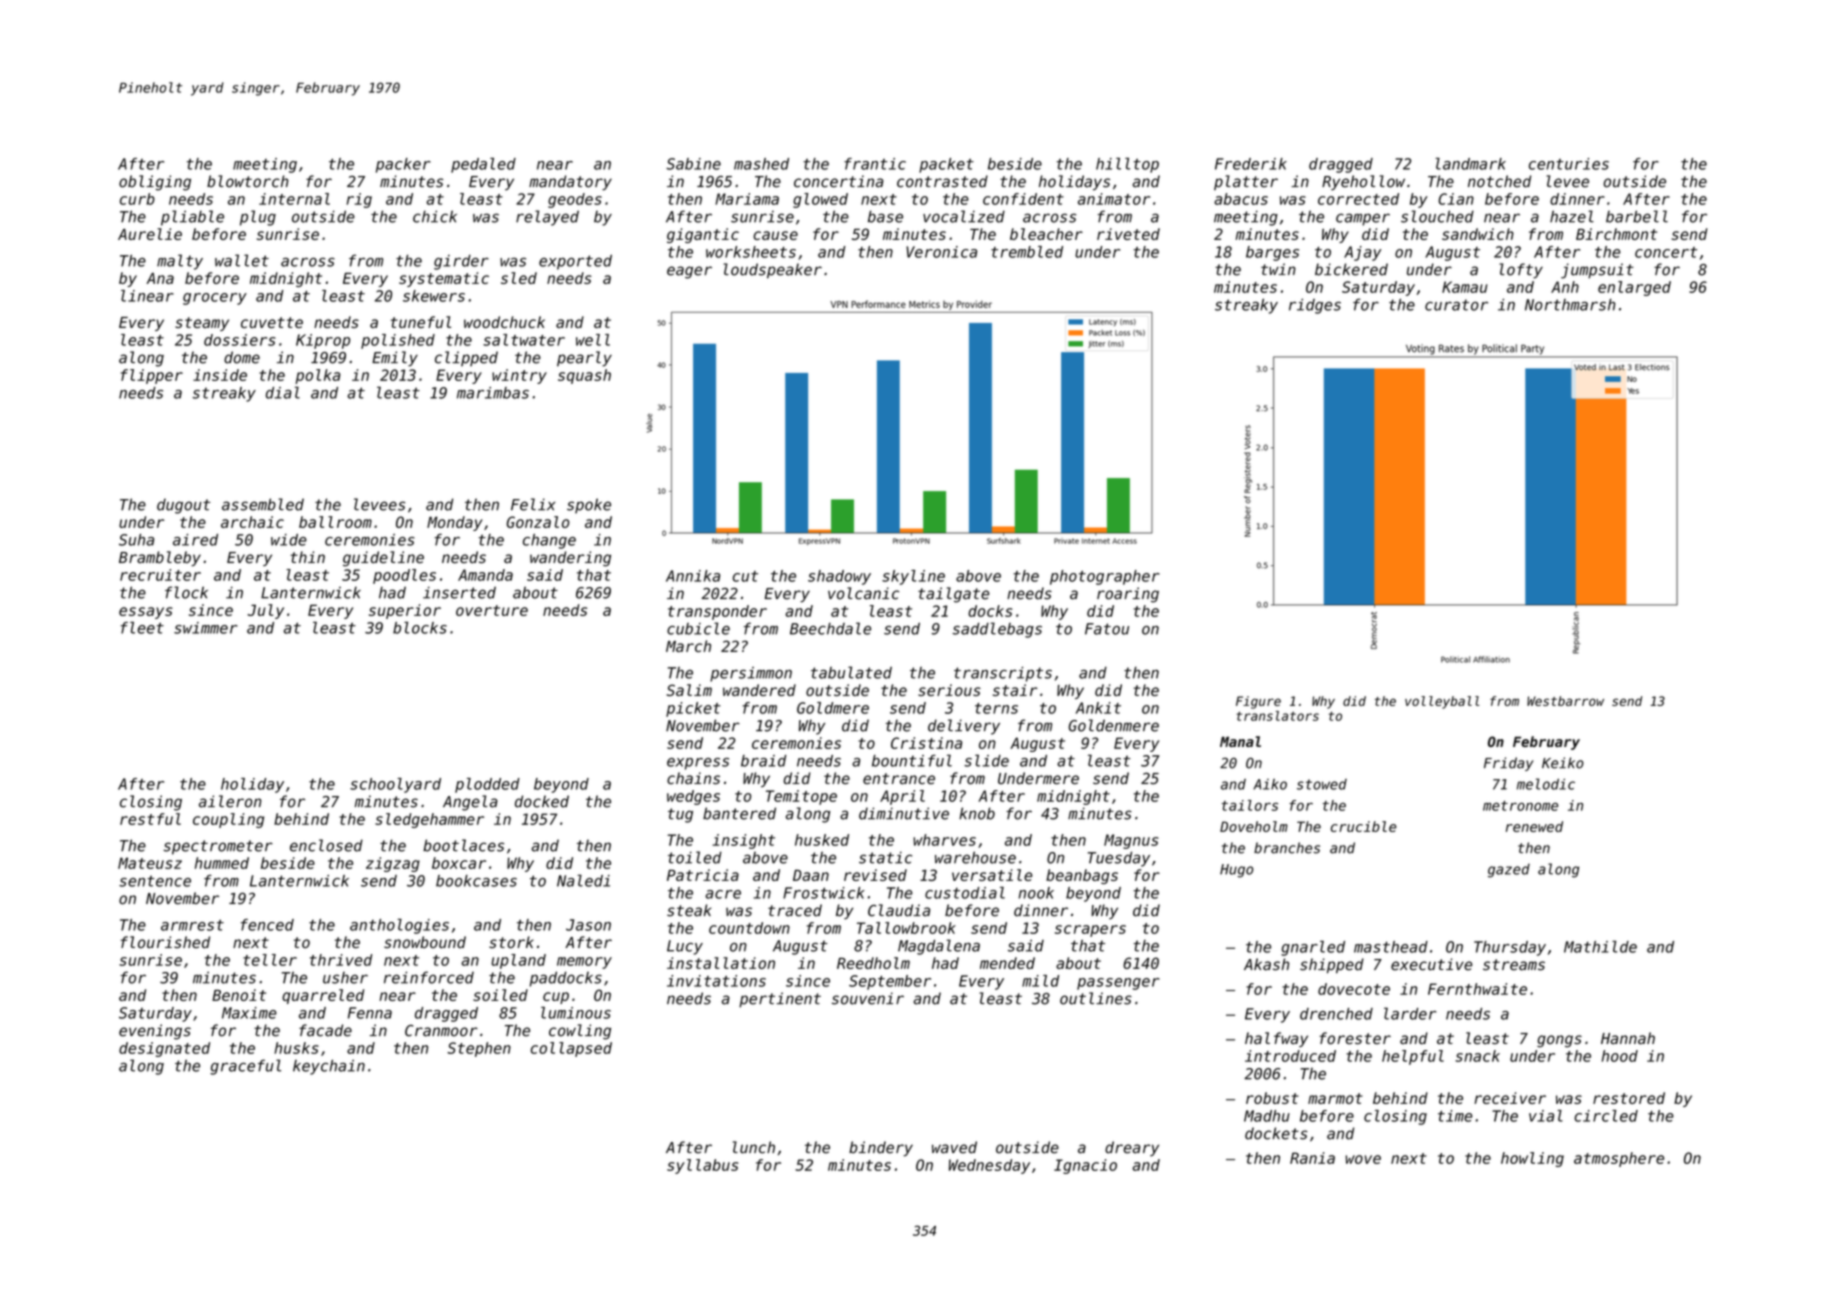 This page has height=1291, width=1826. I want to click on overture, so click(492, 610).
